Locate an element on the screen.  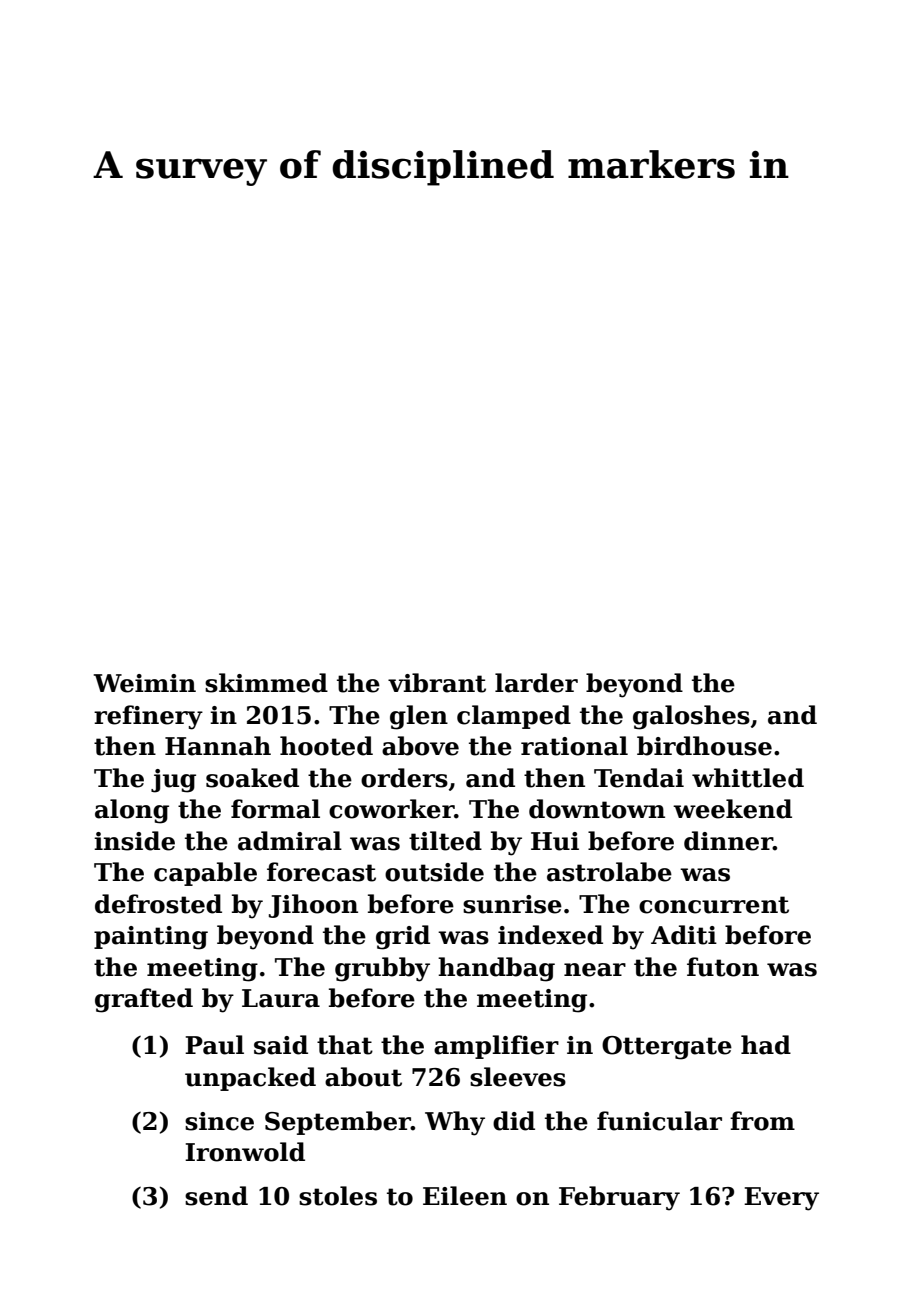
skimmed is located at coordinates (266, 683).
